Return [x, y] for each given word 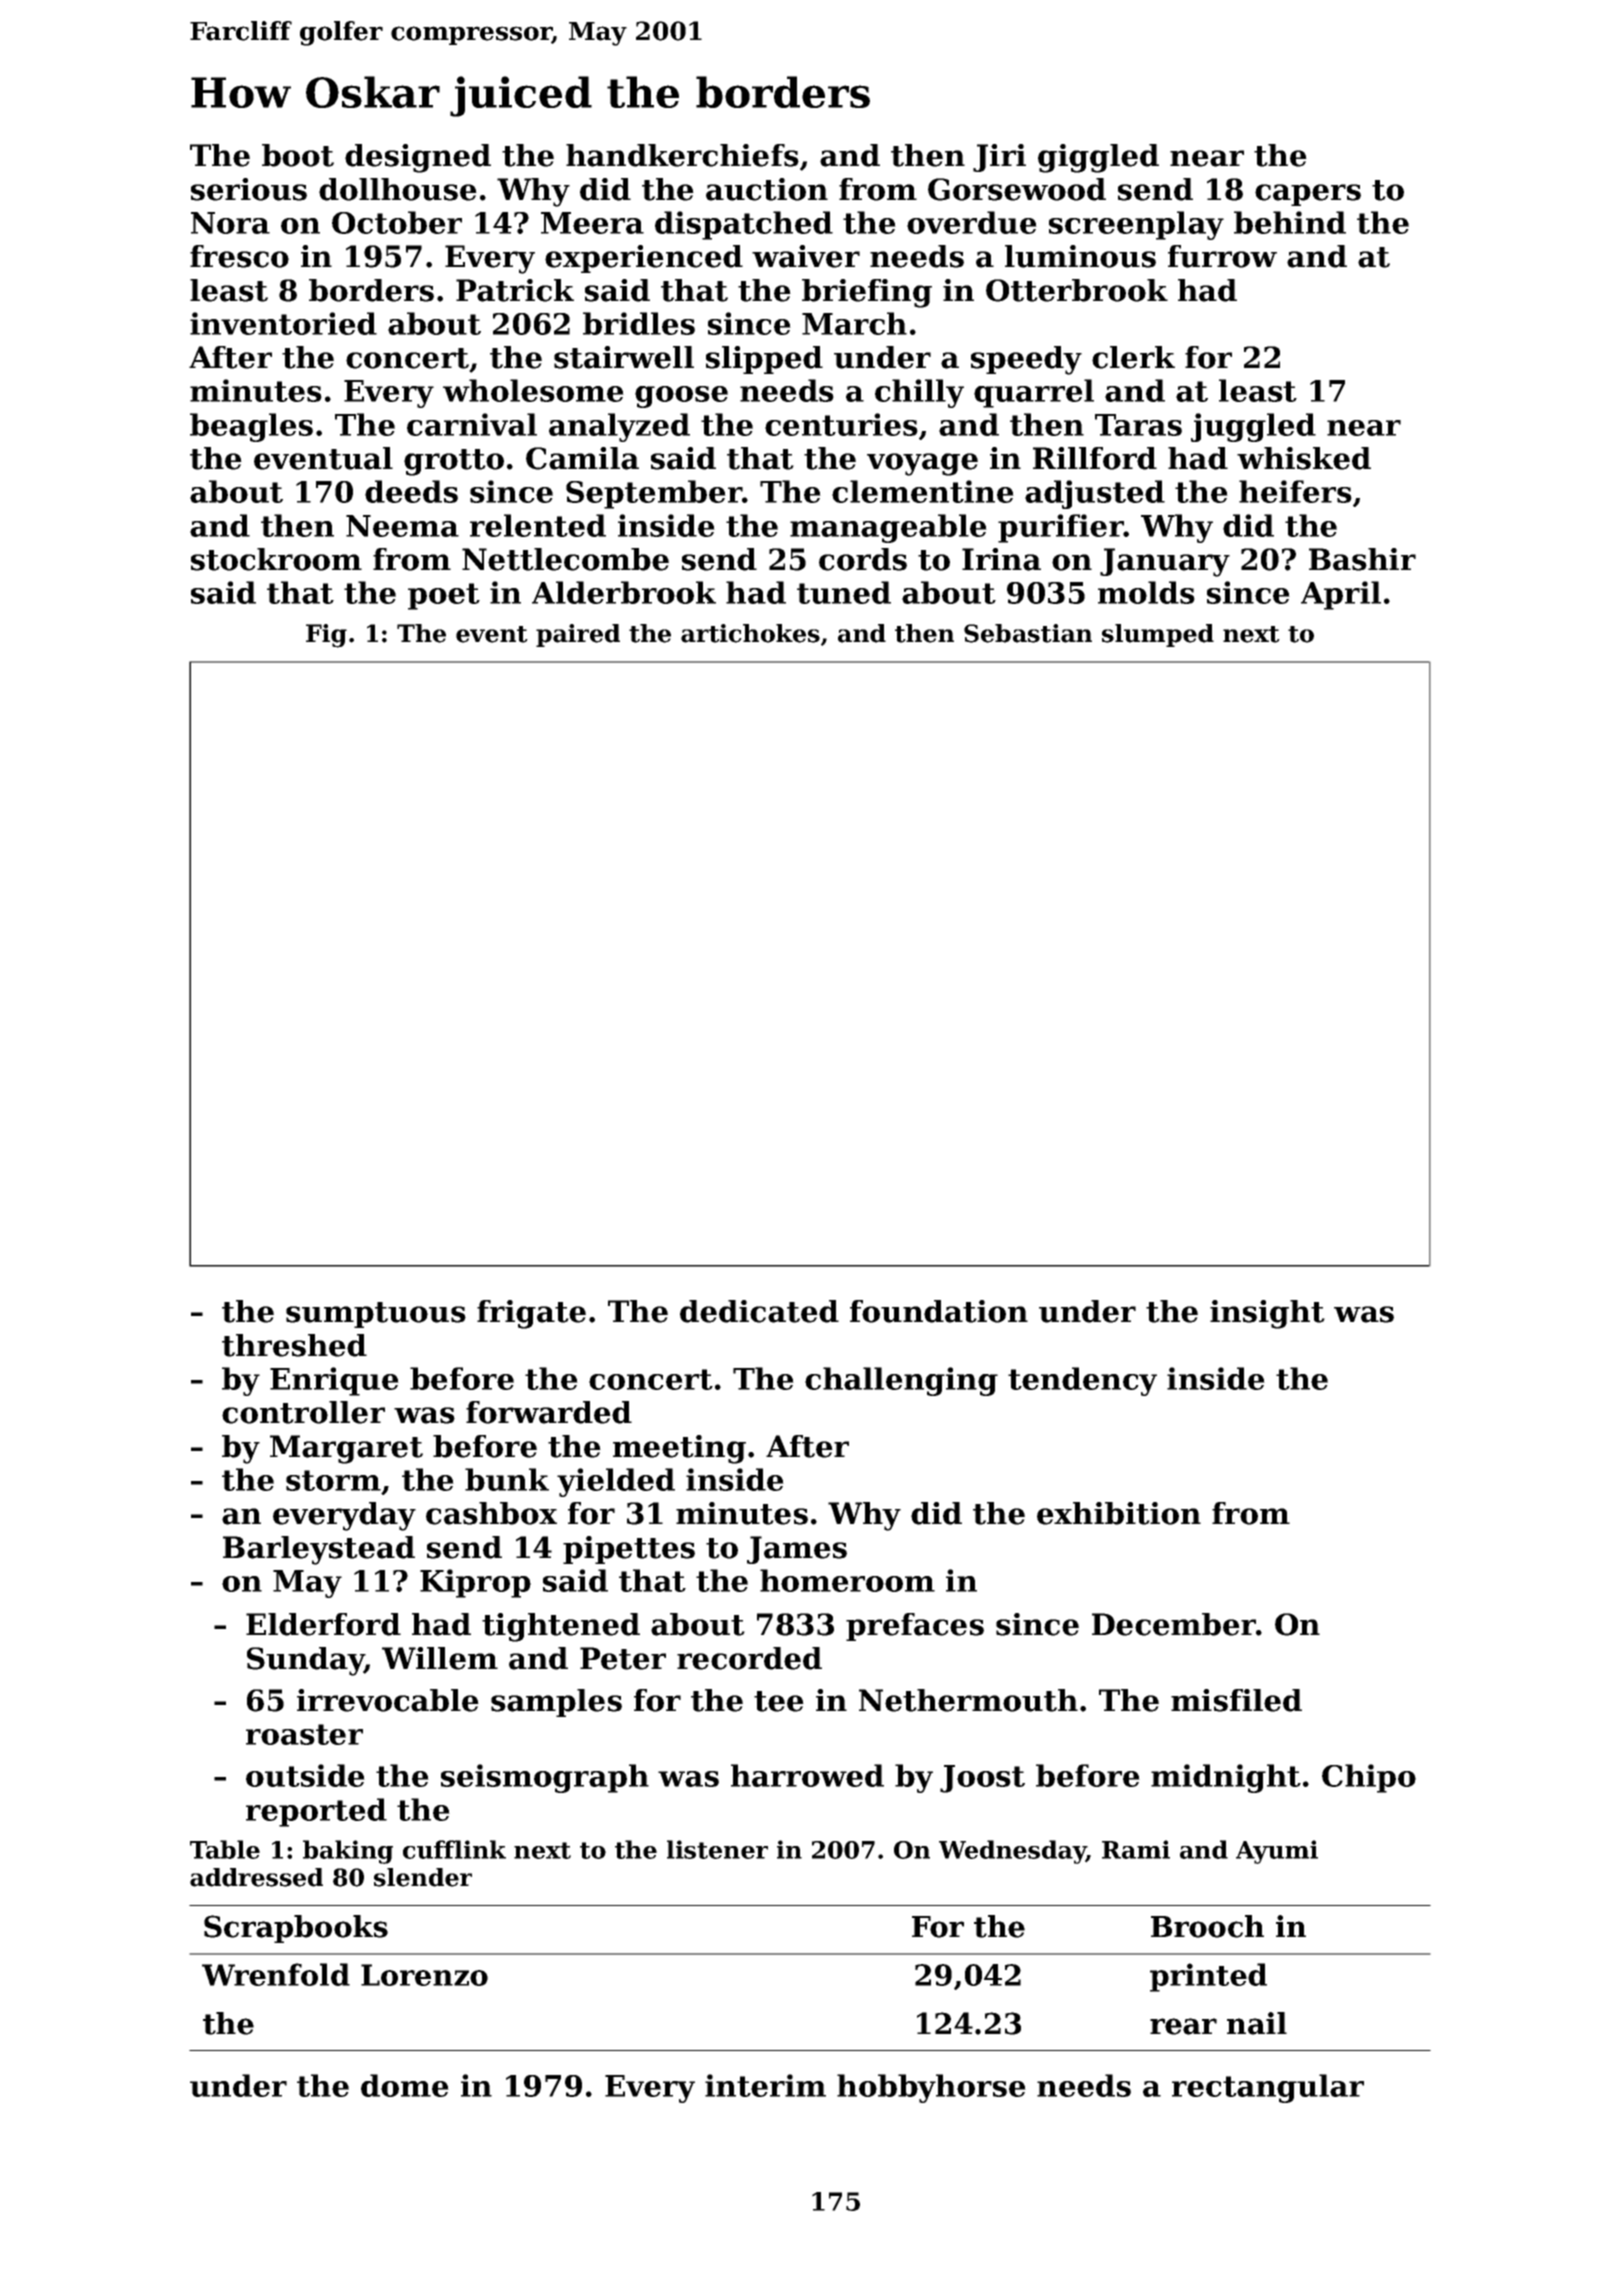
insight [1267, 1314]
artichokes [750, 633]
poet [444, 596]
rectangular [1268, 2088]
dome [405, 2085]
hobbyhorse [931, 2088]
